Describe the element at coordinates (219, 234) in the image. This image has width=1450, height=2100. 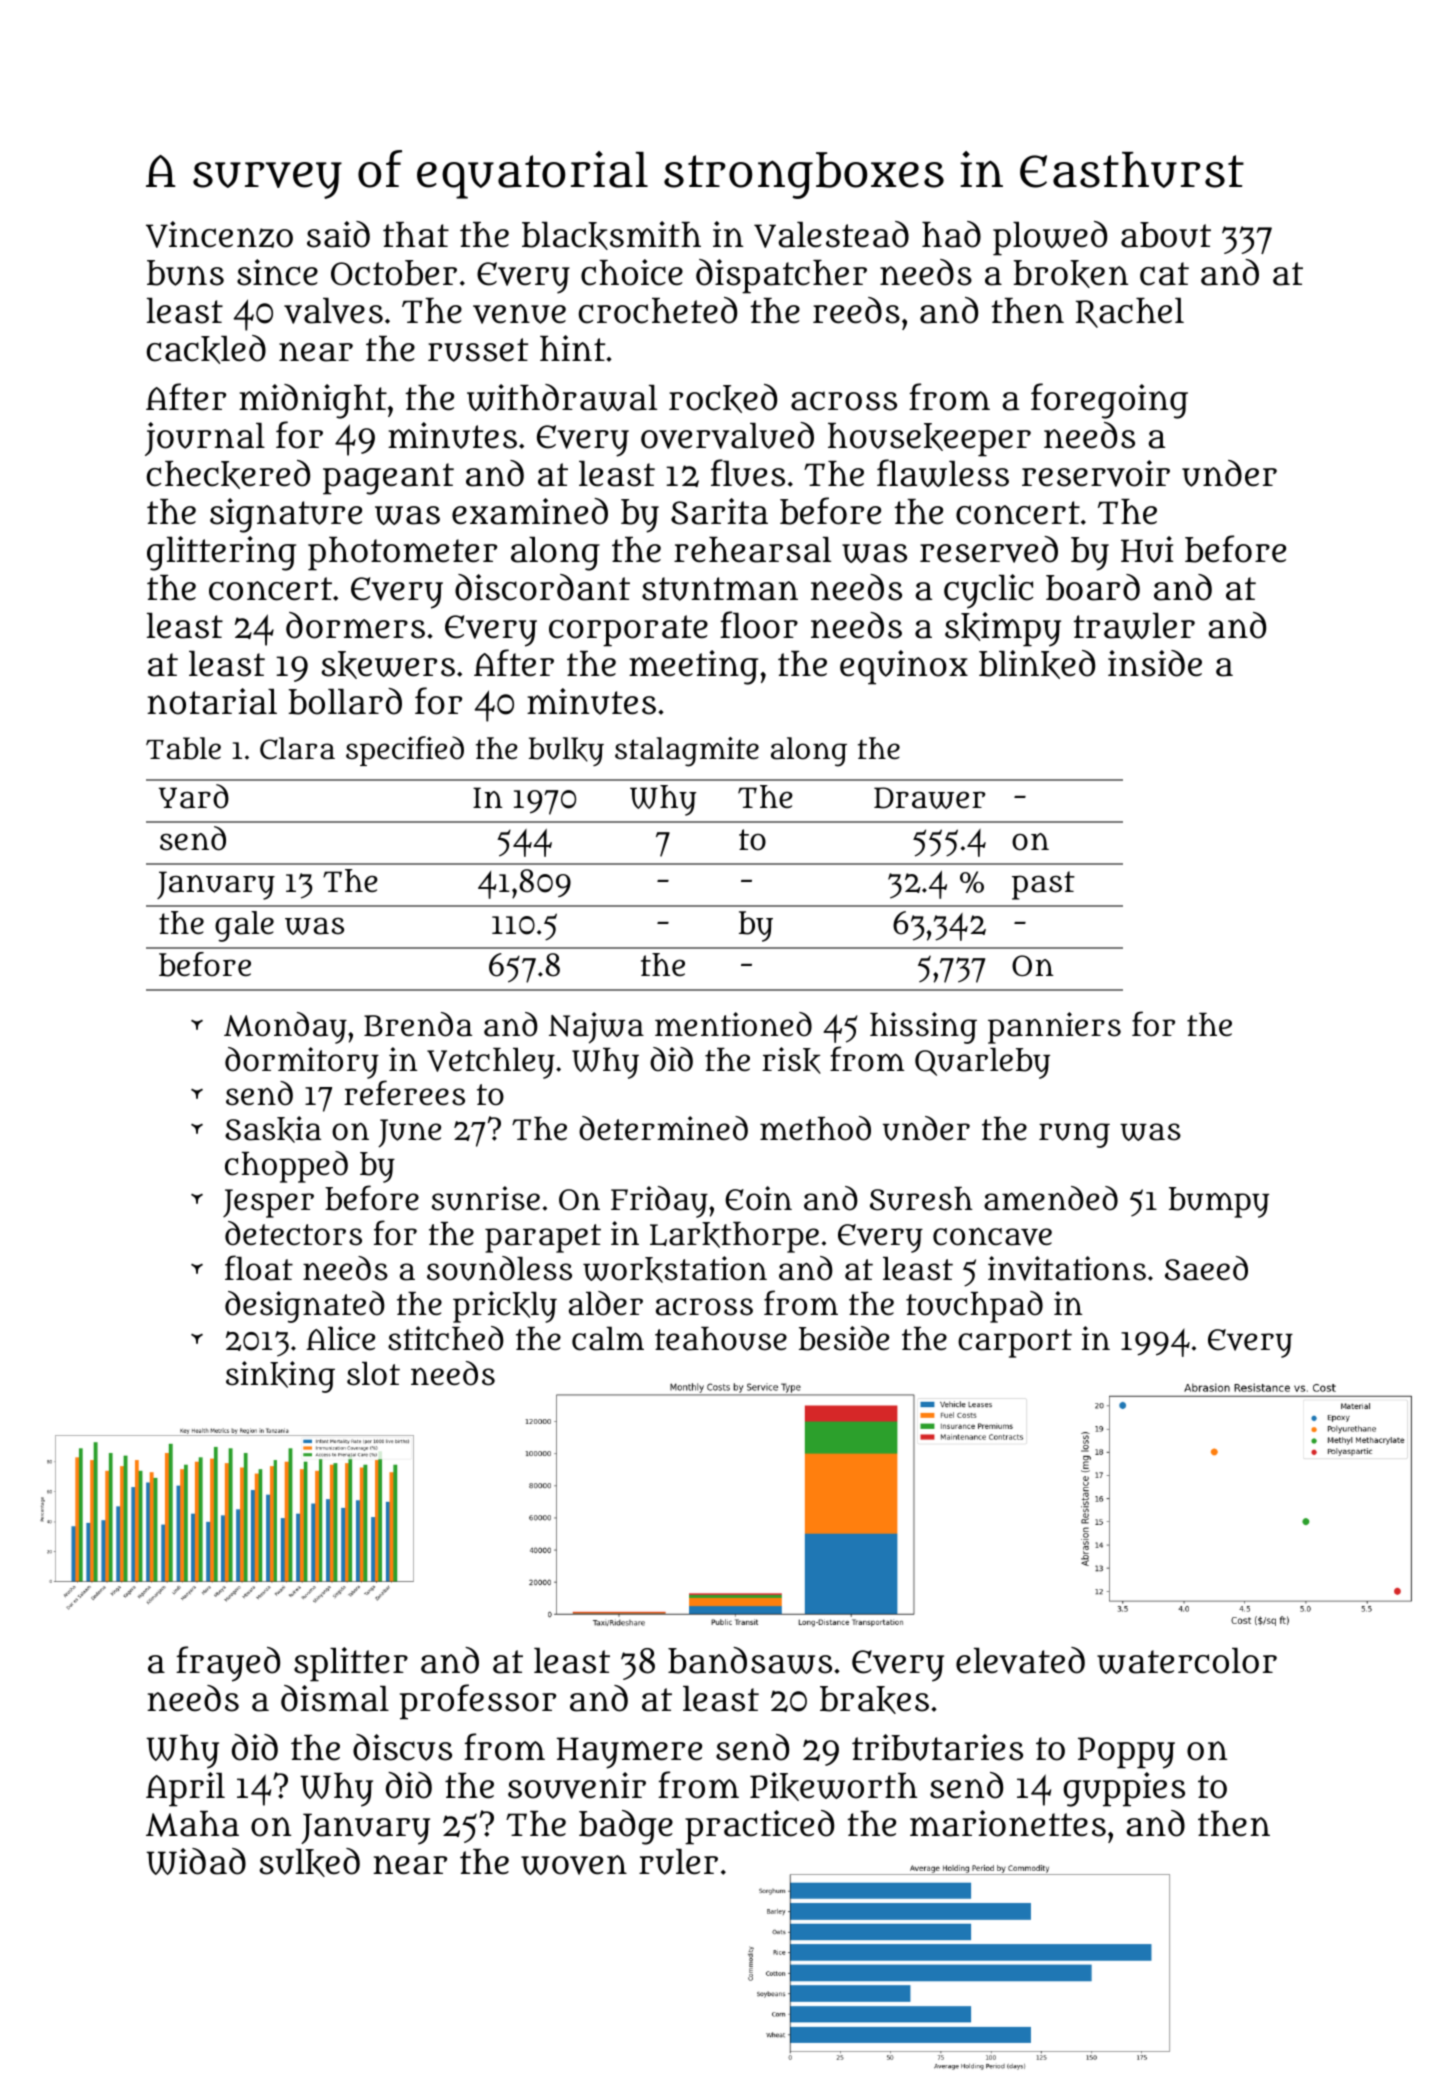
I see `Vincenzo` at that location.
